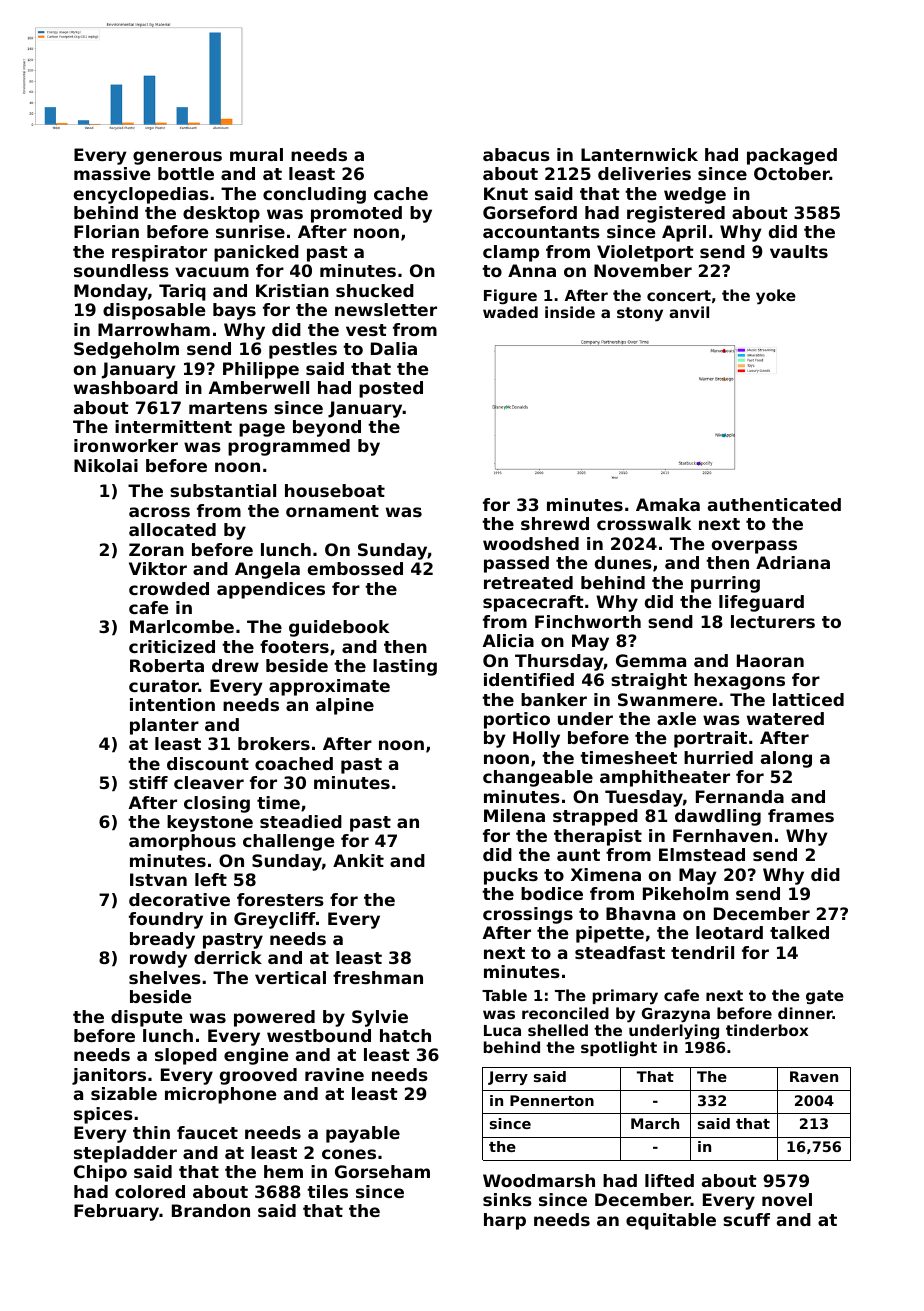 This screenshot has width=924, height=1311. What do you see at coordinates (126, 387) in the screenshot?
I see `washboard` at bounding box center [126, 387].
